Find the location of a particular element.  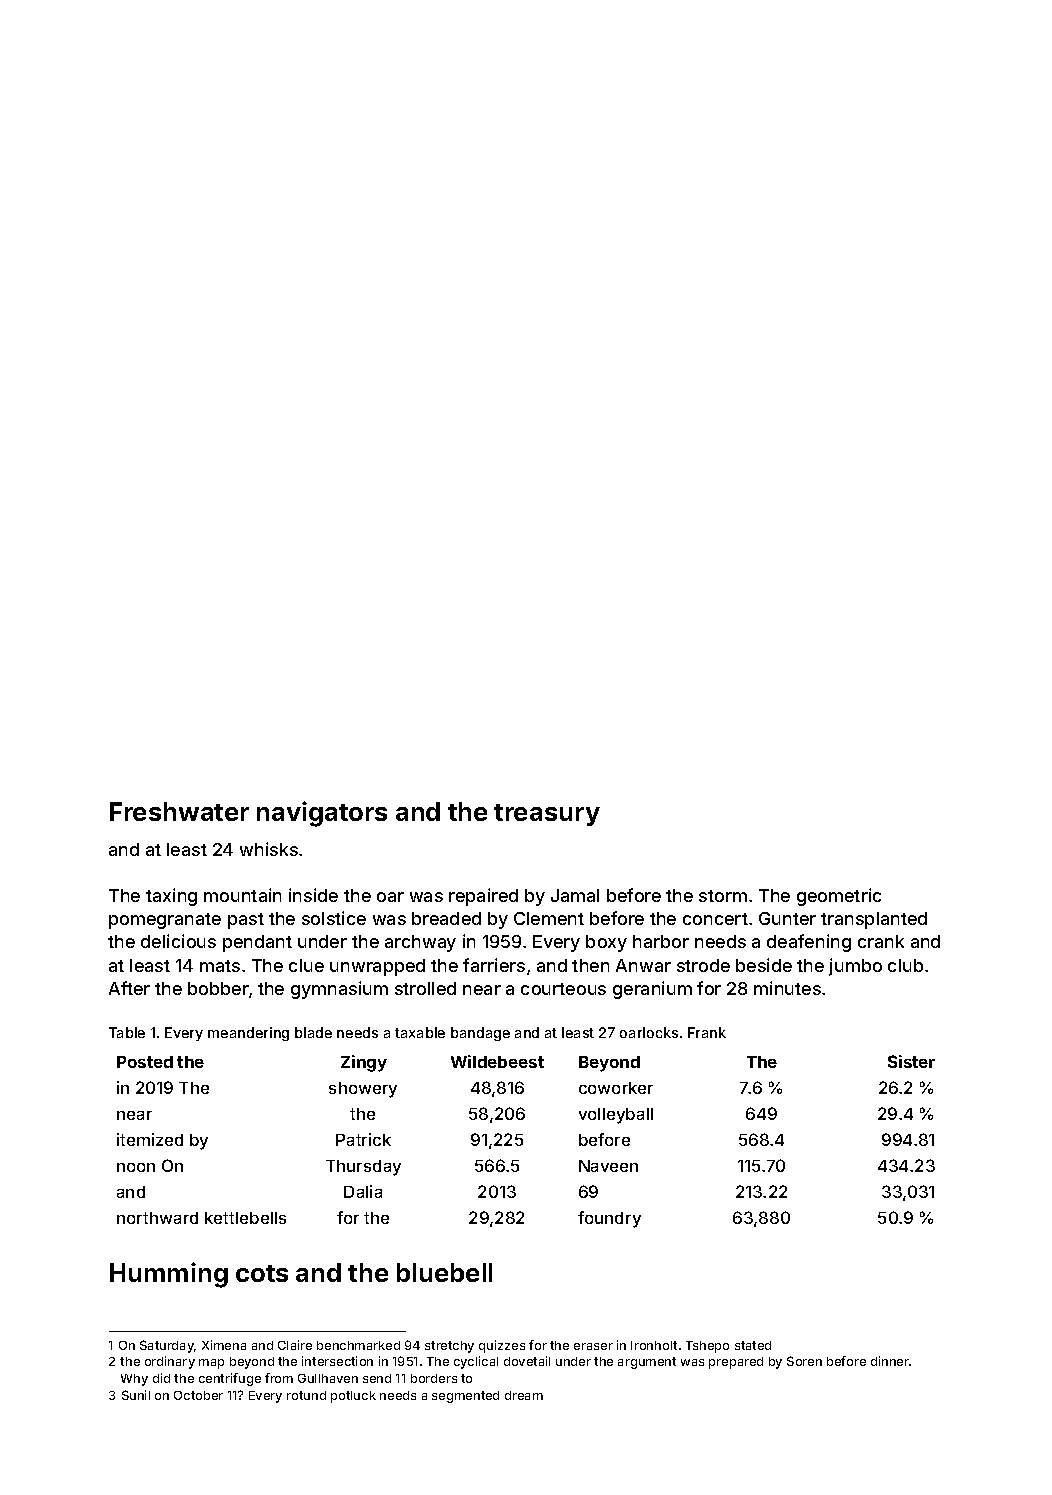

stretchy is located at coordinates (449, 1347).
